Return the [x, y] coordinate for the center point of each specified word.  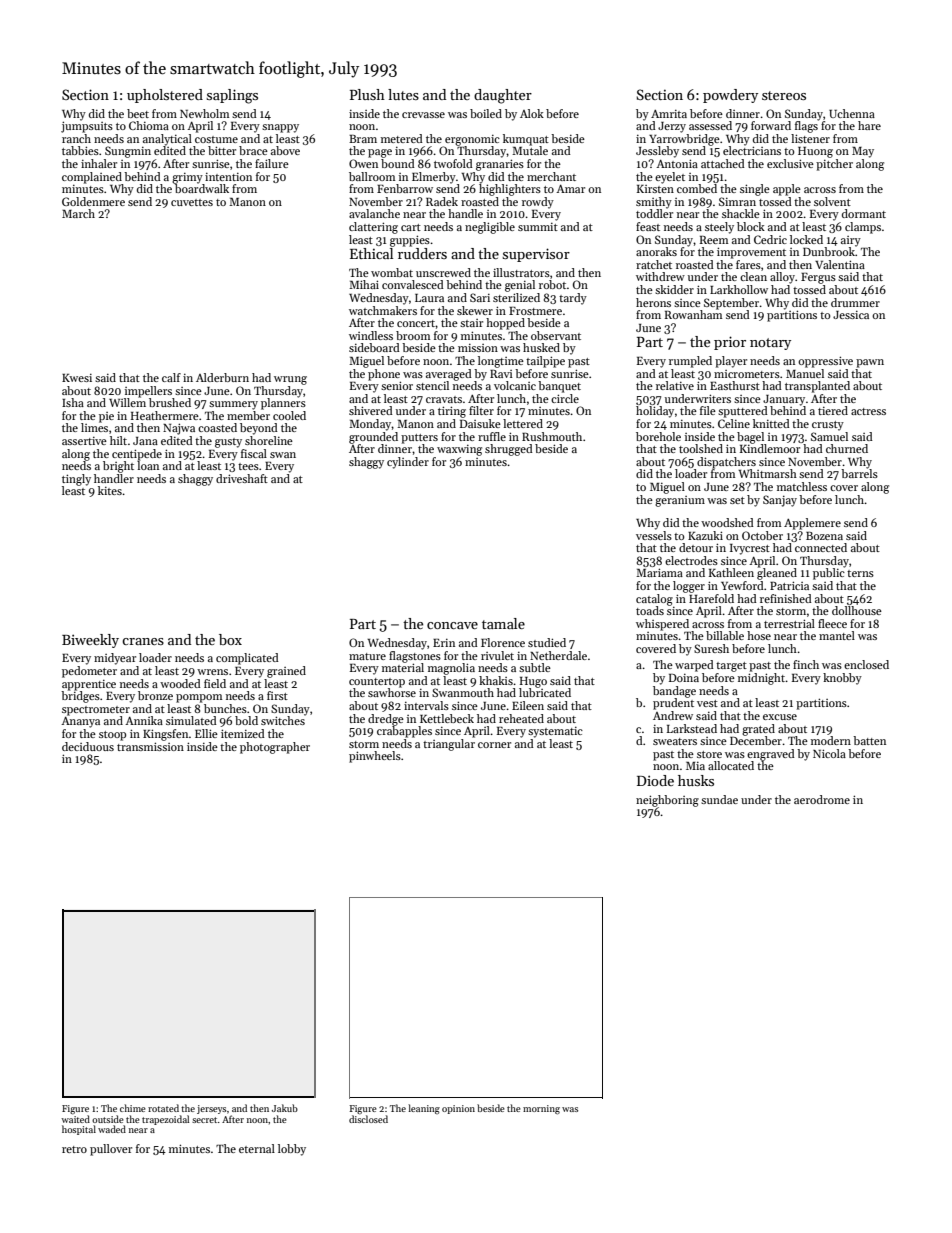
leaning [424, 1109]
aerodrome [822, 799]
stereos [784, 95]
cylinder [408, 463]
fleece [832, 623]
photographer [275, 748]
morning [541, 1110]
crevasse [423, 115]
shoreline [269, 440]
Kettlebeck [447, 718]
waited [75, 1119]
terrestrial [789, 623]
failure [272, 163]
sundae [719, 799]
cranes [143, 641]
